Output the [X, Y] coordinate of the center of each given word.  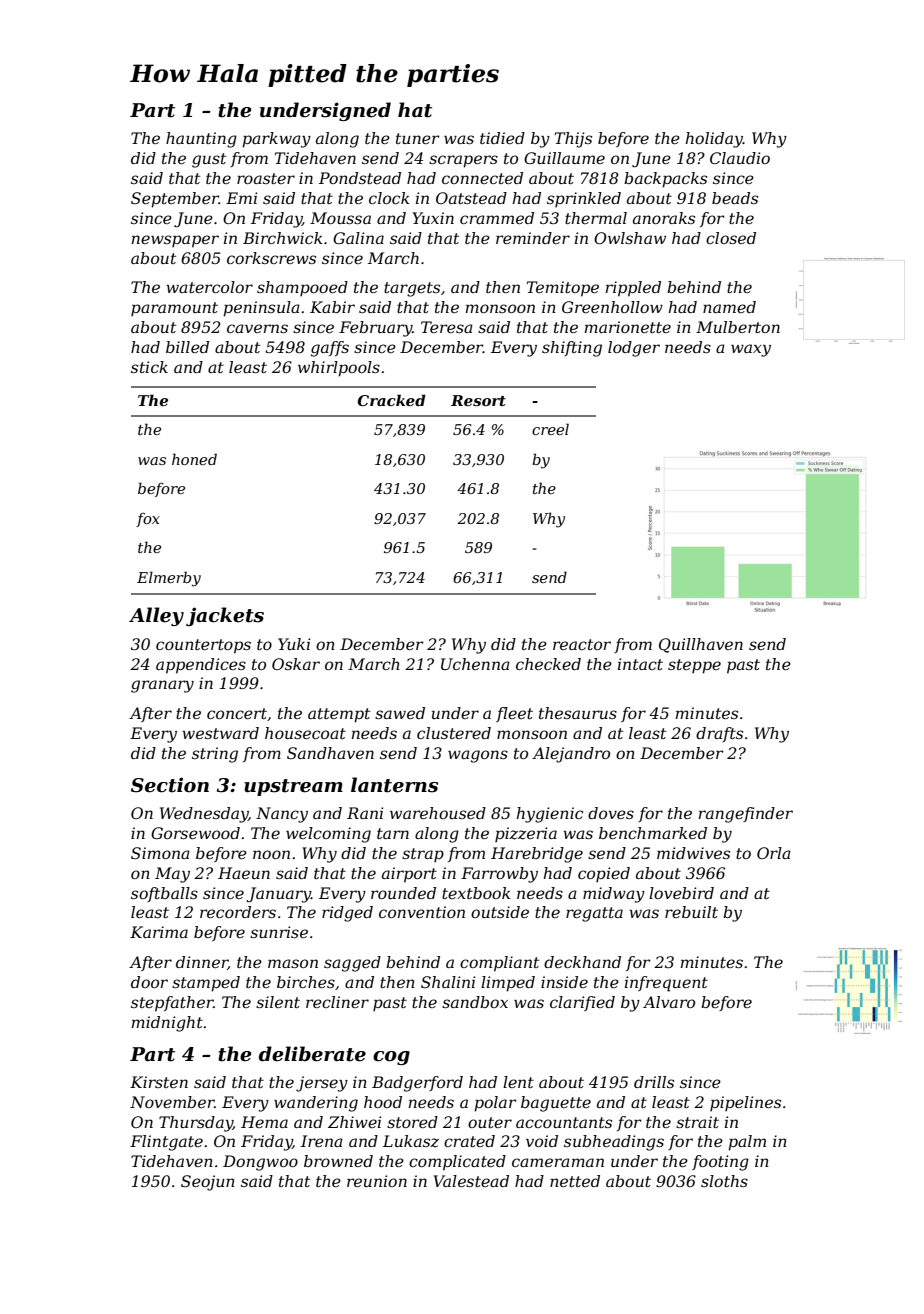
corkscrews [271, 258]
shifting [572, 349]
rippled [633, 289]
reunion [377, 1181]
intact [640, 664]
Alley [156, 616]
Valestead [471, 1181]
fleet [514, 714]
